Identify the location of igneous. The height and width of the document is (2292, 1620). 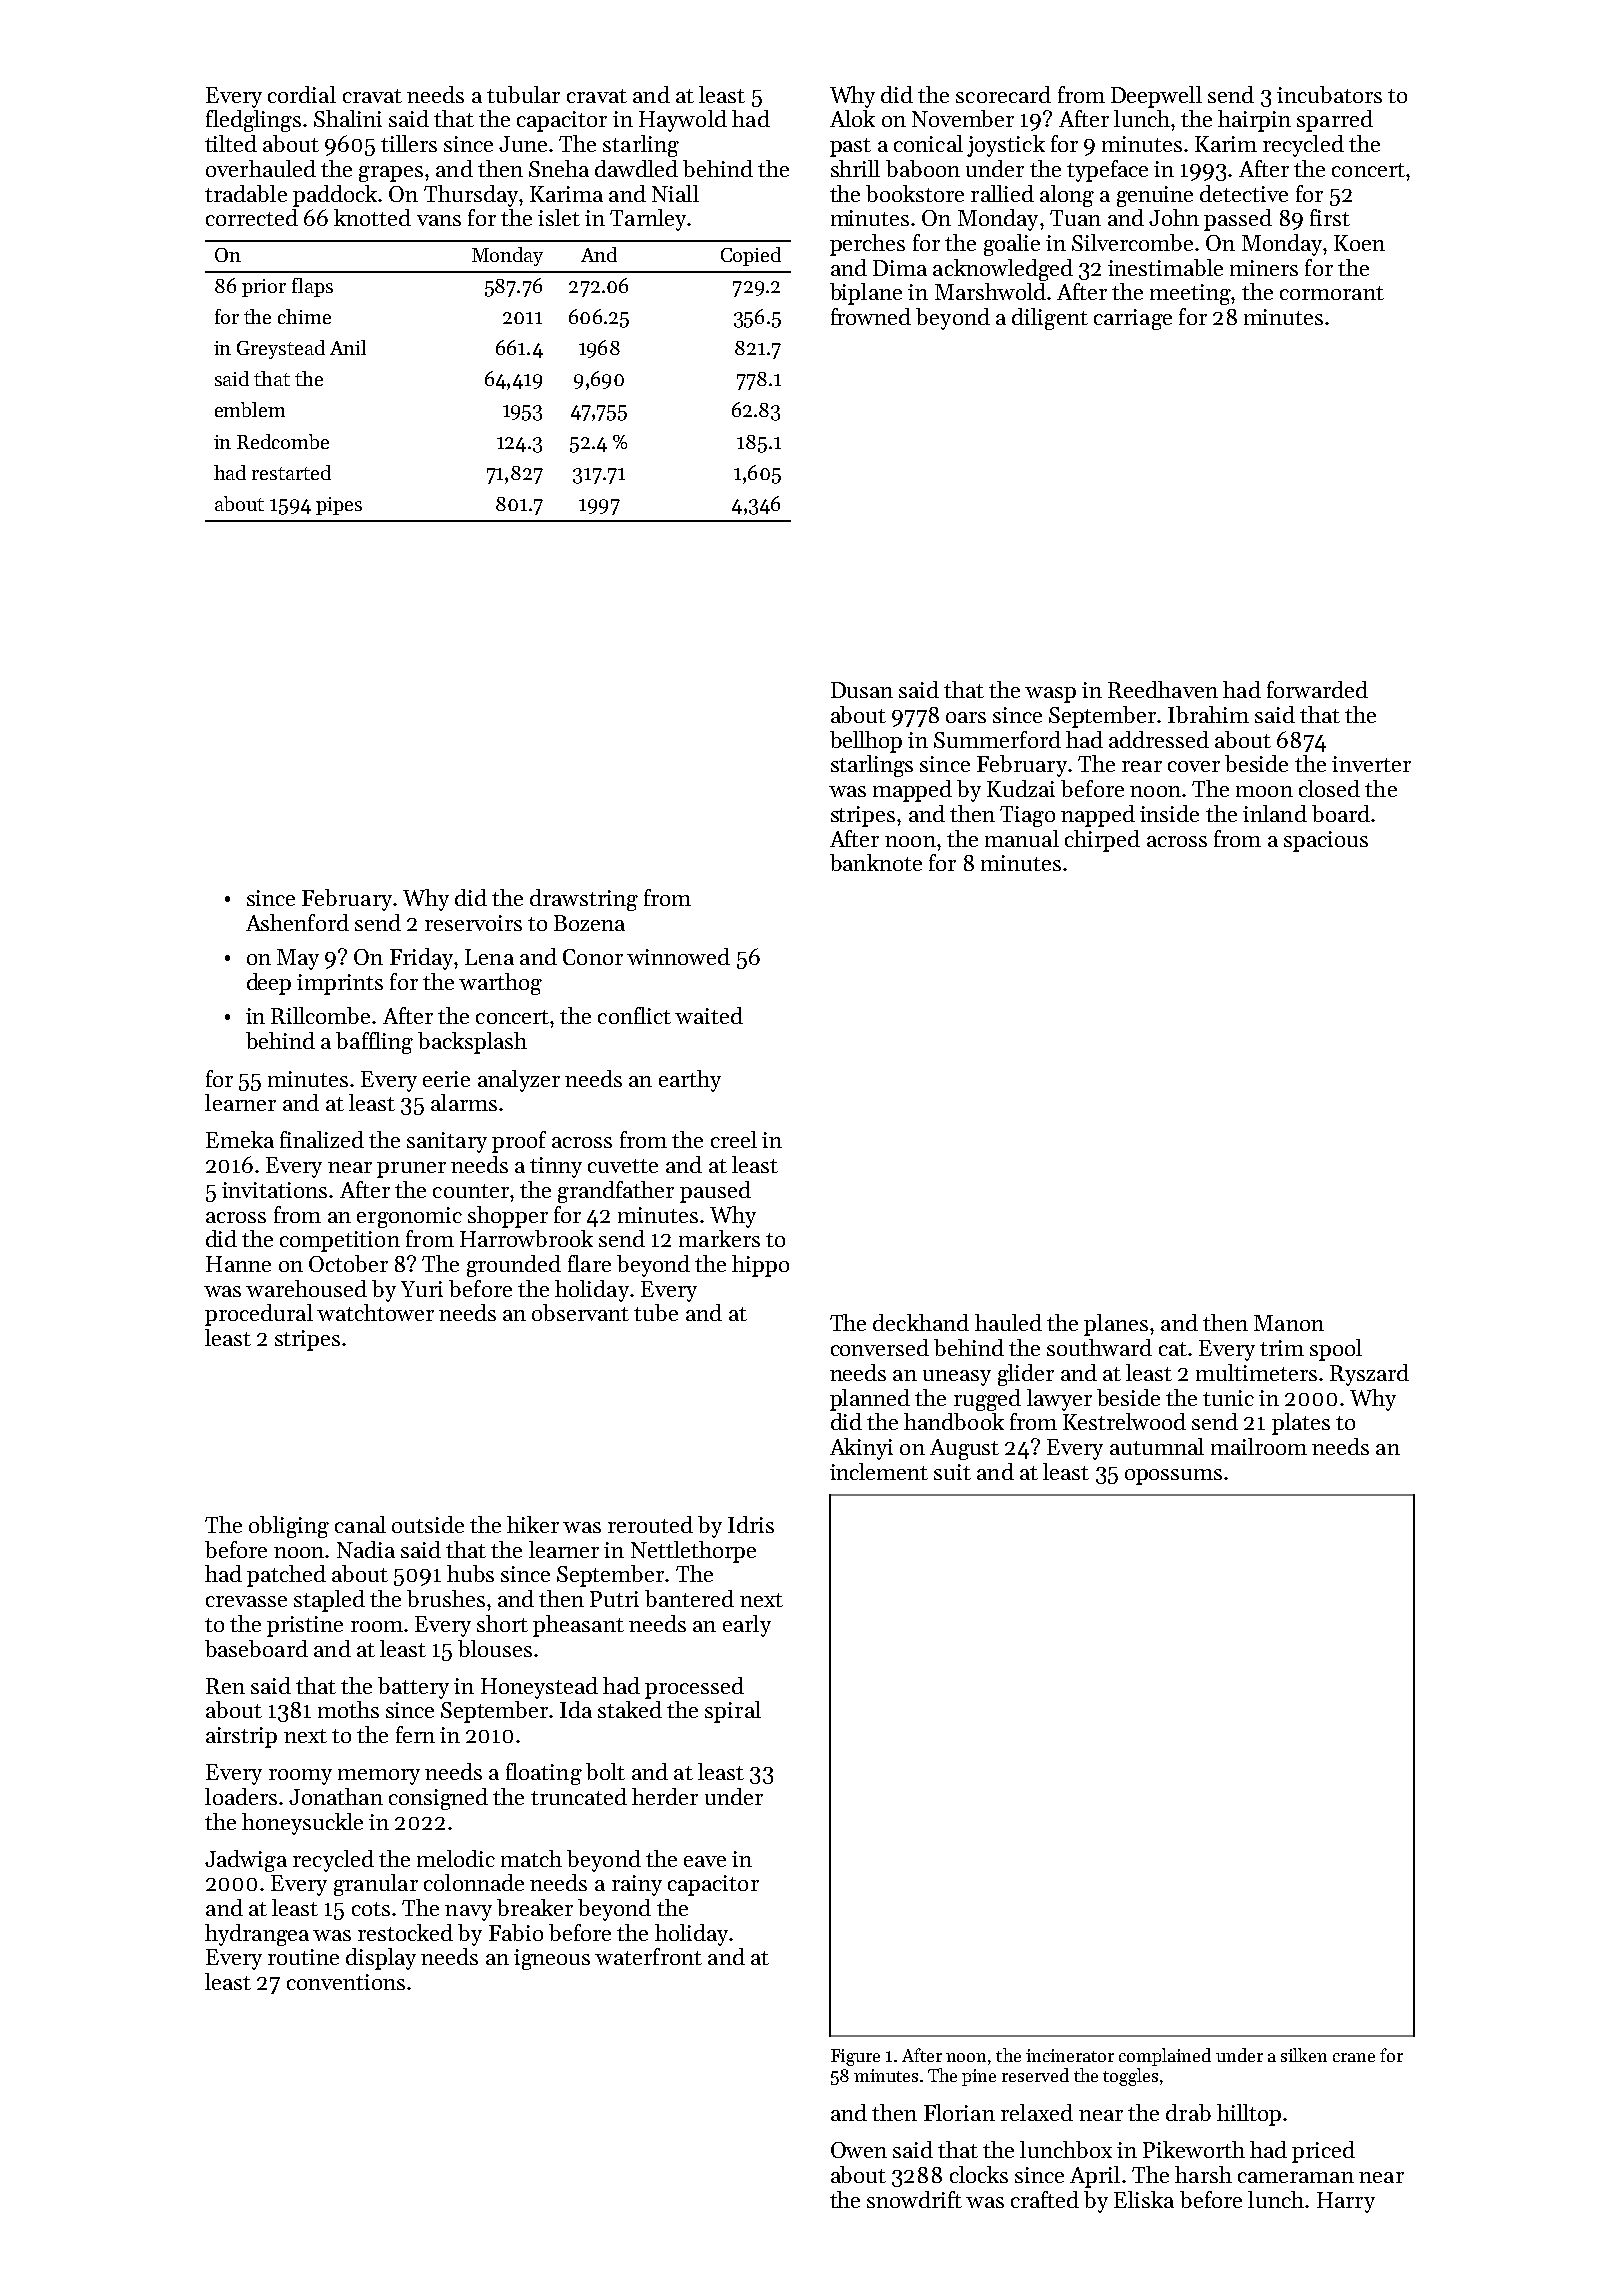
(552, 1959).
